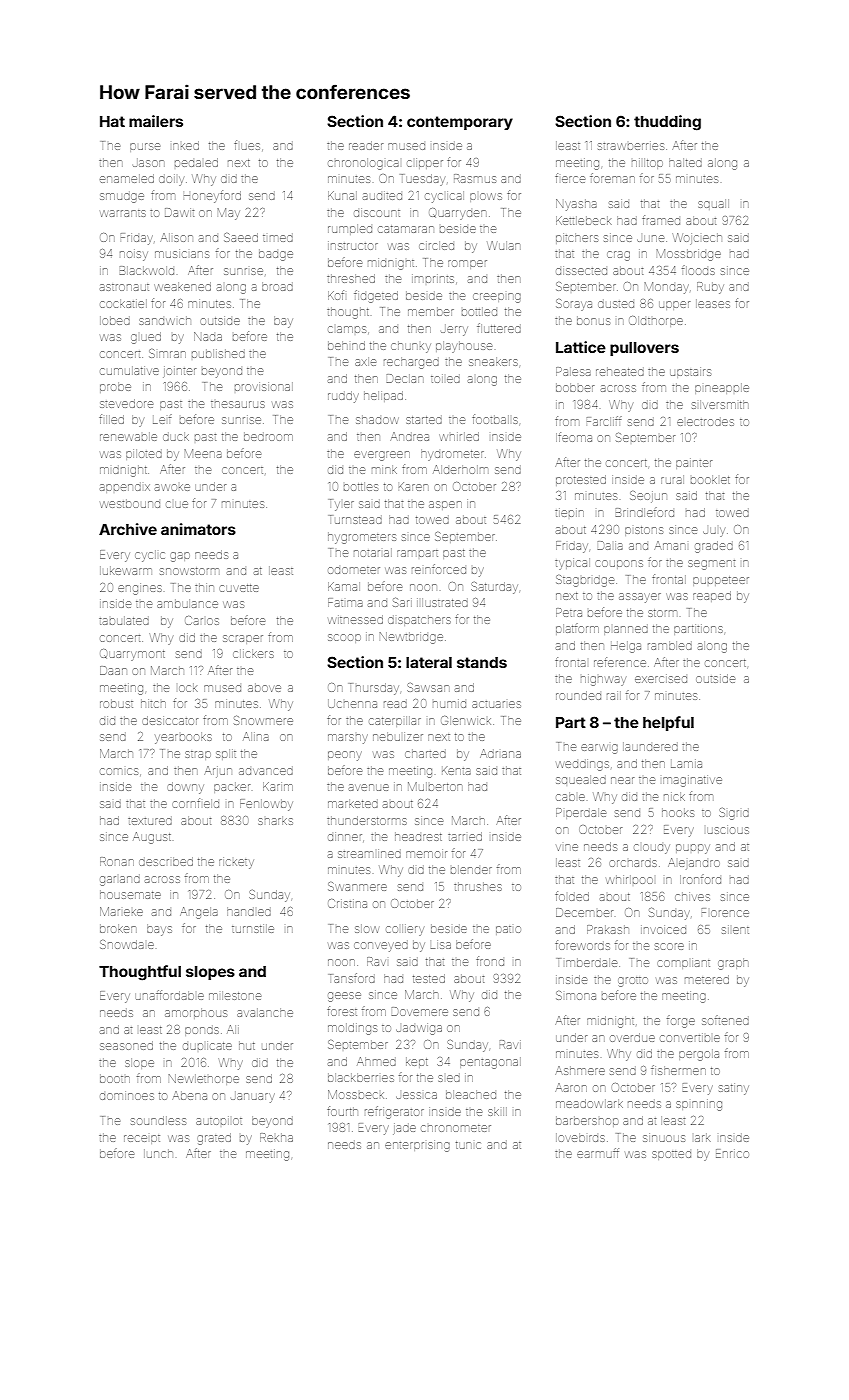 This screenshot has width=849, height=1400. I want to click on aspen, so click(445, 505).
